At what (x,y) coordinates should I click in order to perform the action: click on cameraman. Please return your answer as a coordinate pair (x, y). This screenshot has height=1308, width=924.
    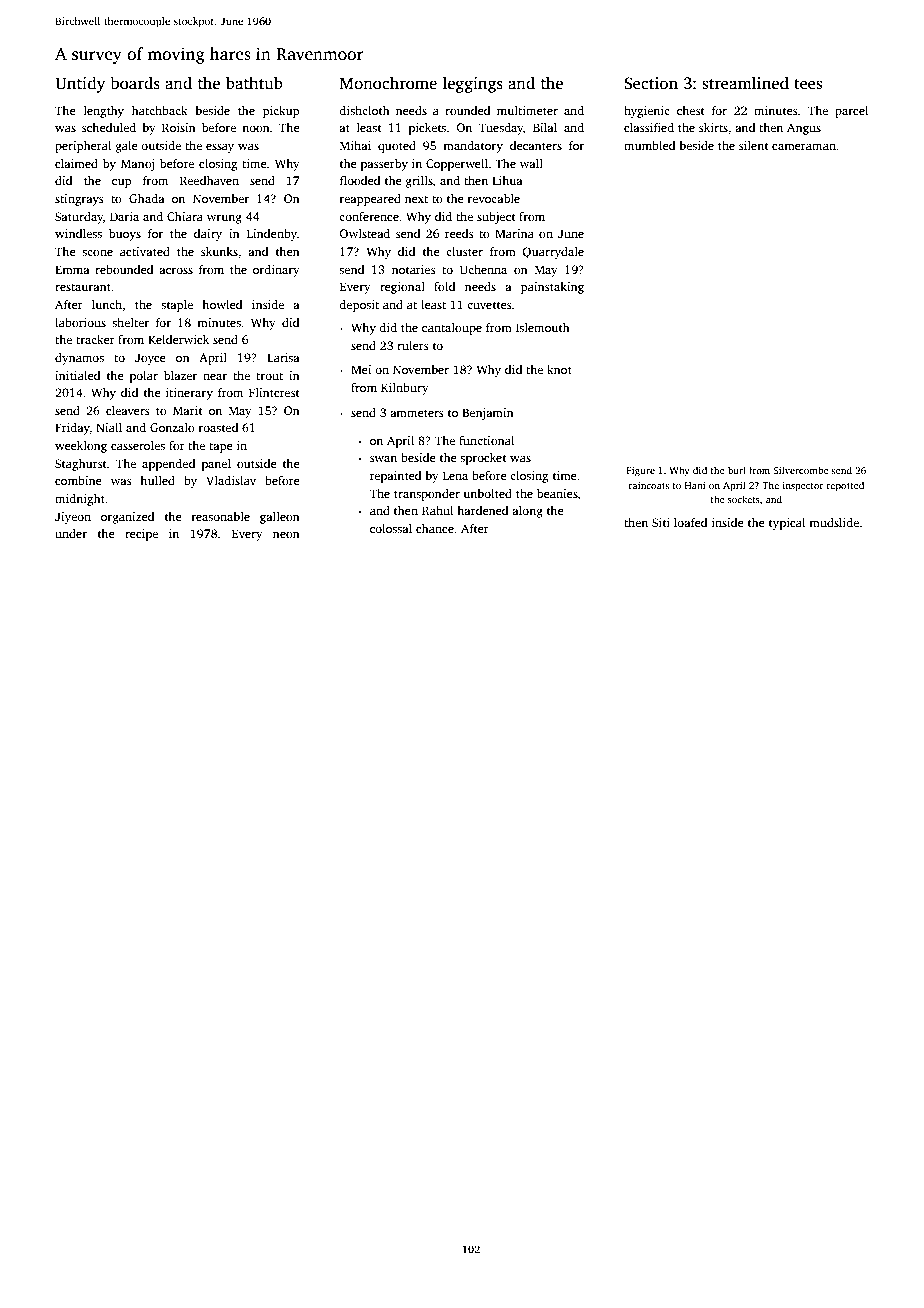
    Looking at the image, I should click on (804, 147).
